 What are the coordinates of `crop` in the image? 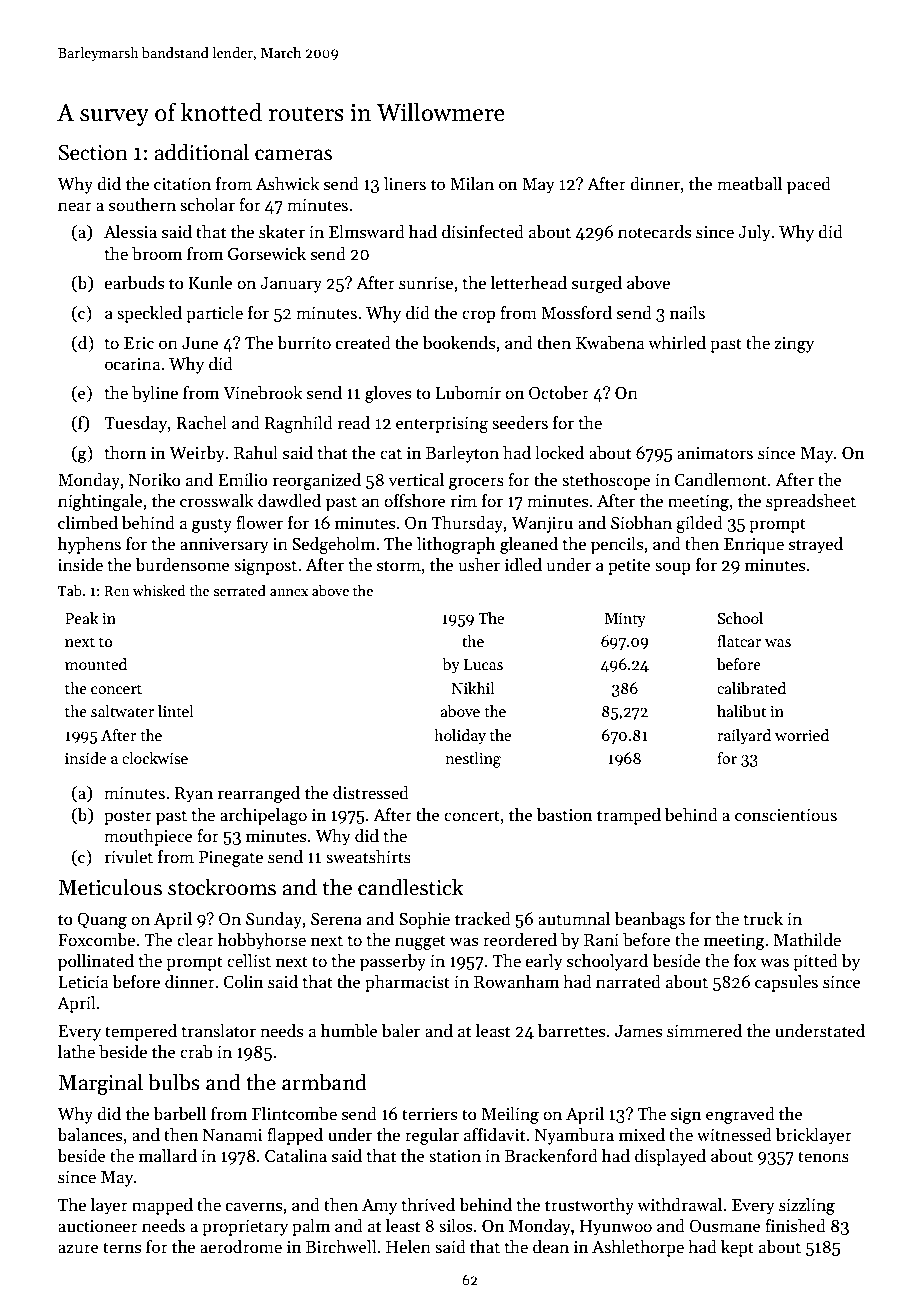 It's located at (478, 316).
